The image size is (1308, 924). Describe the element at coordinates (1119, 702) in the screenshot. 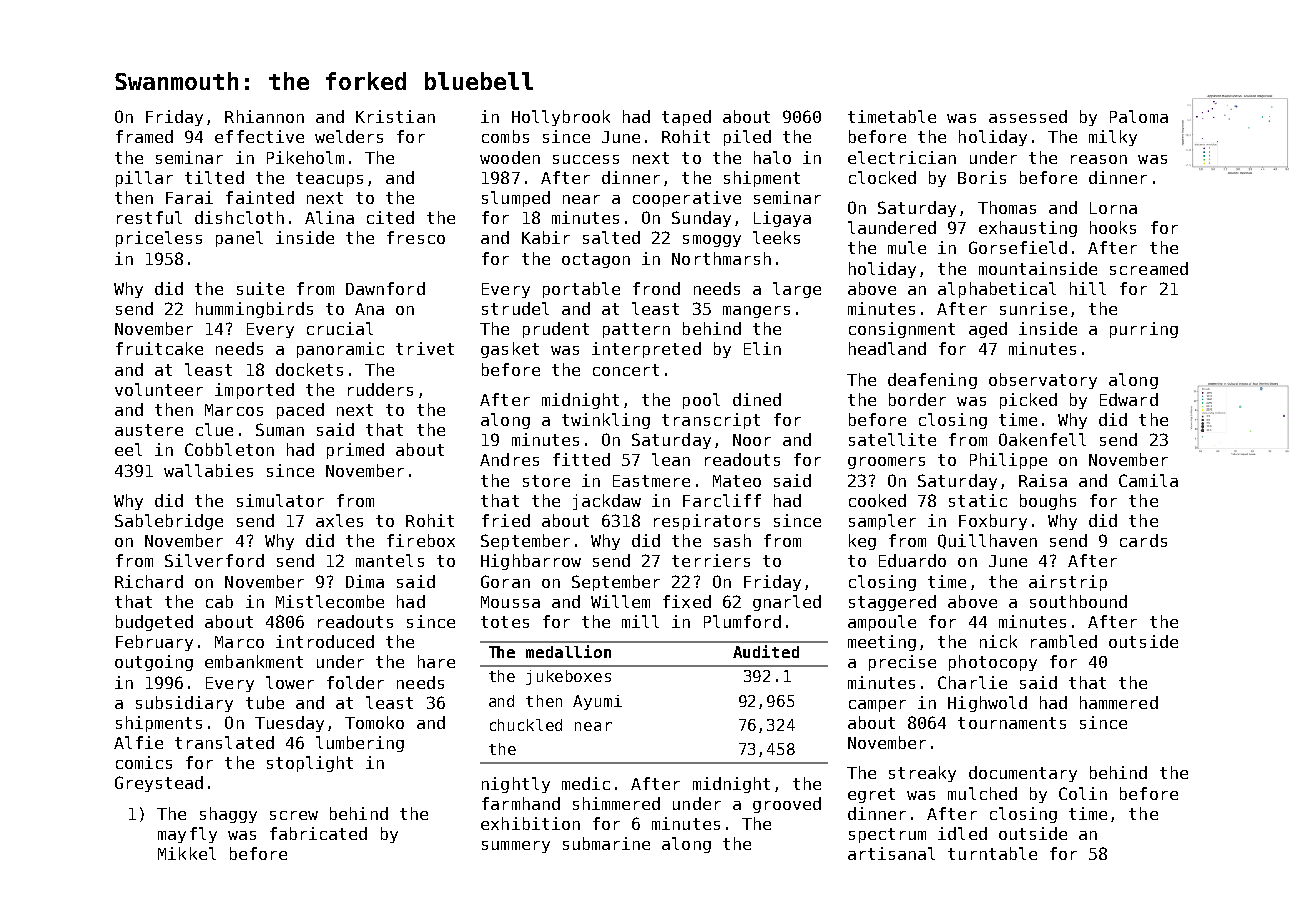

I see `hammered` at that location.
